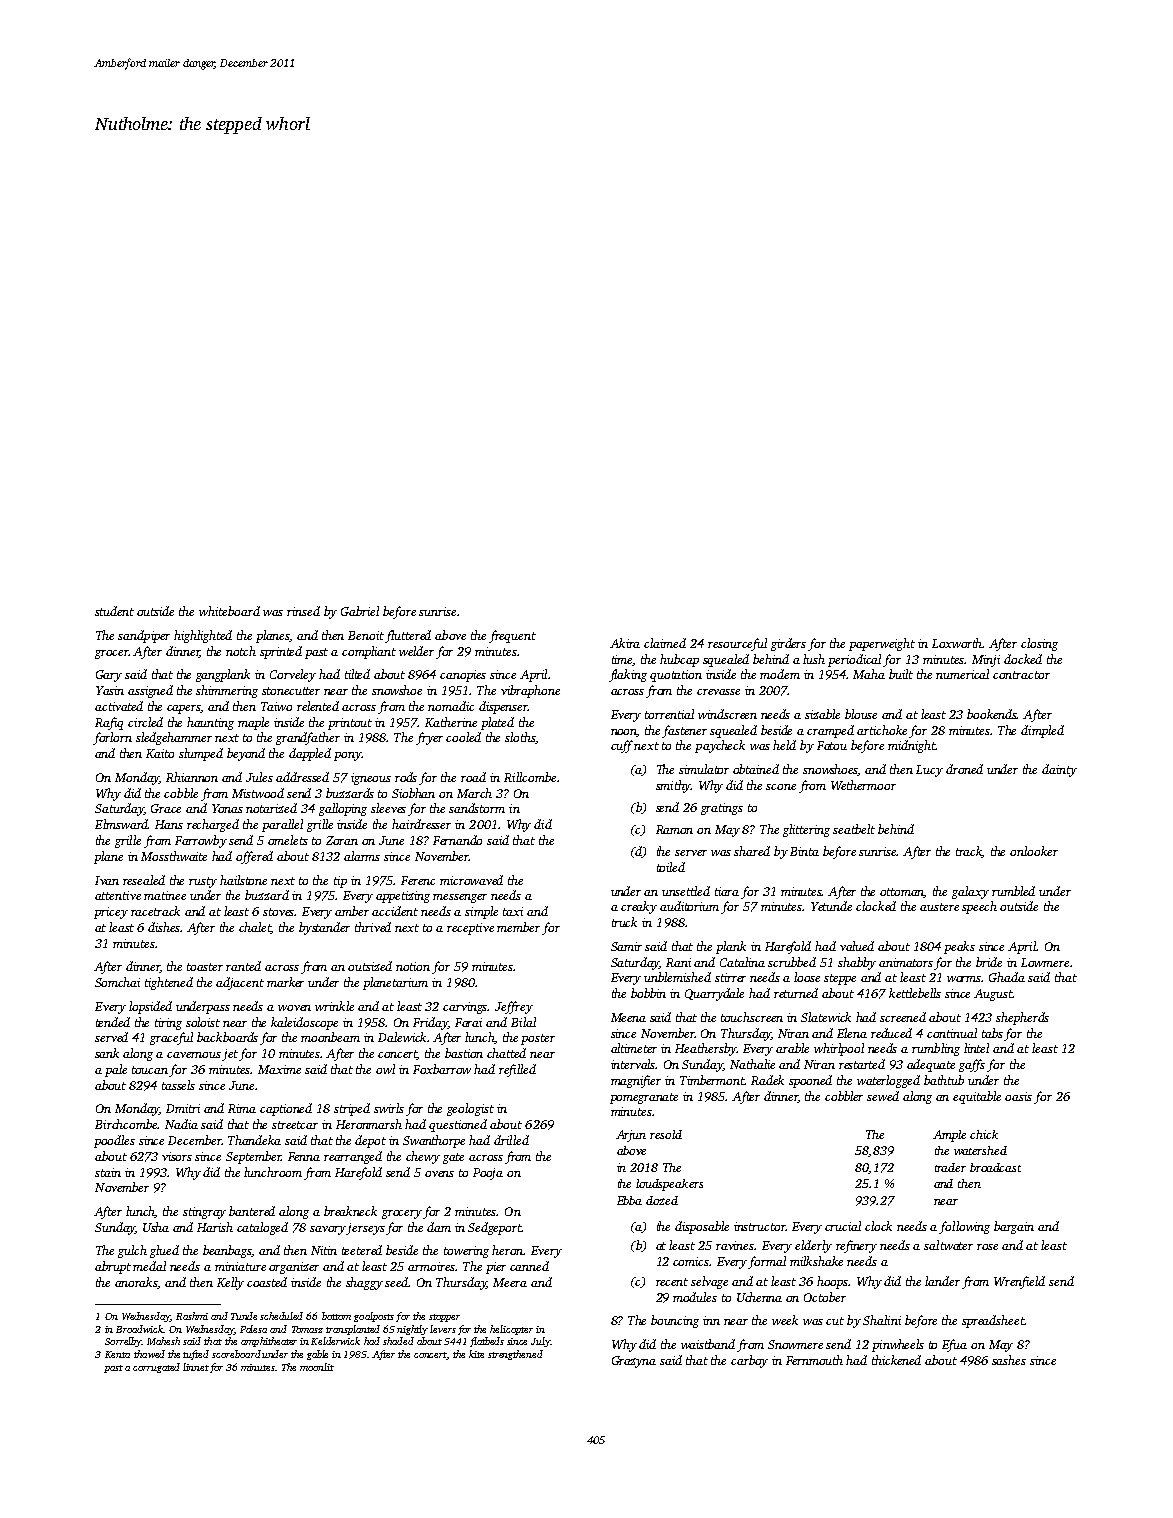  Describe the element at coordinates (303, 611) in the image. I see `rinsed` at that location.
